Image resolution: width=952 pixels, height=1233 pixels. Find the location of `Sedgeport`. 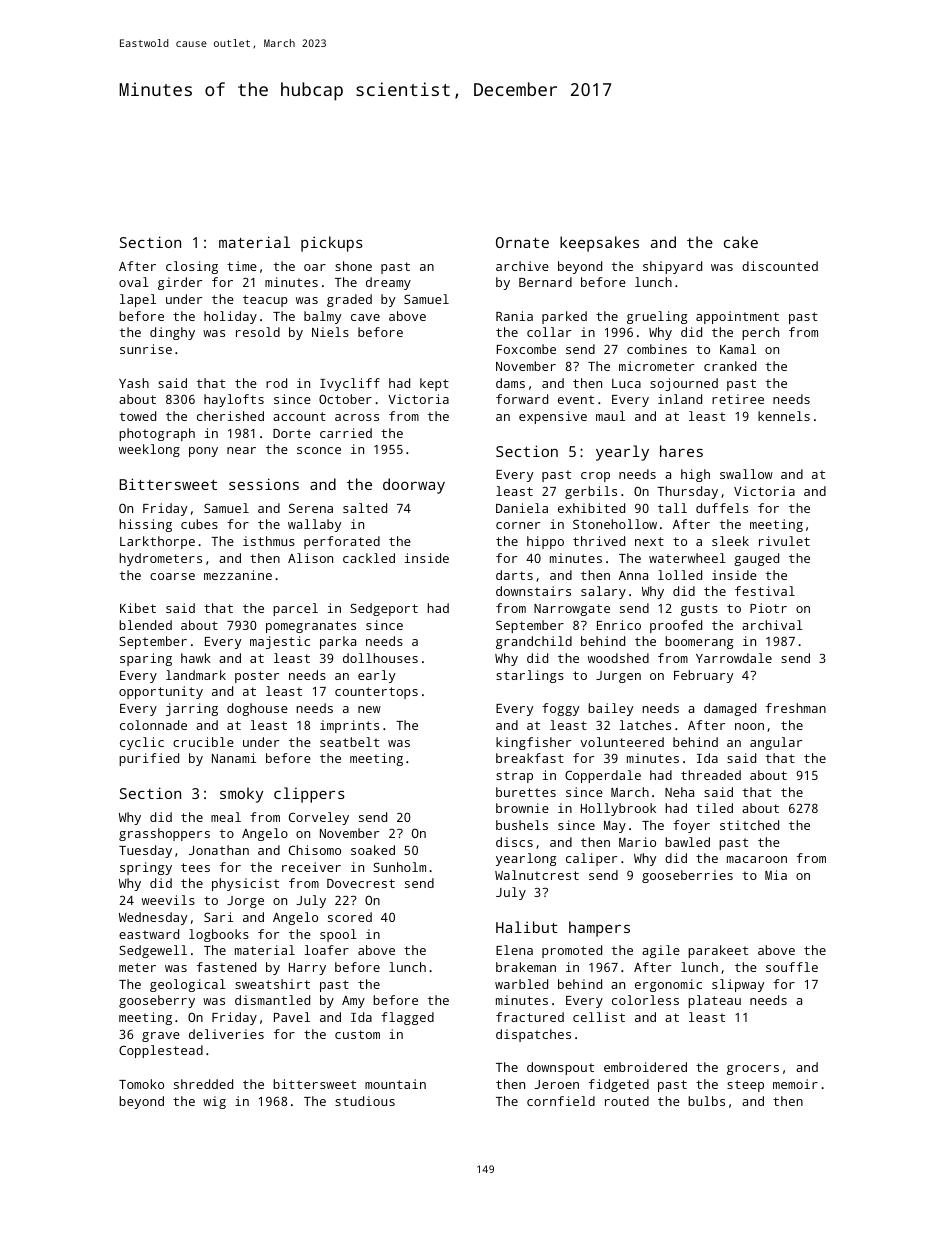

Sedgeport is located at coordinates (384, 609).
